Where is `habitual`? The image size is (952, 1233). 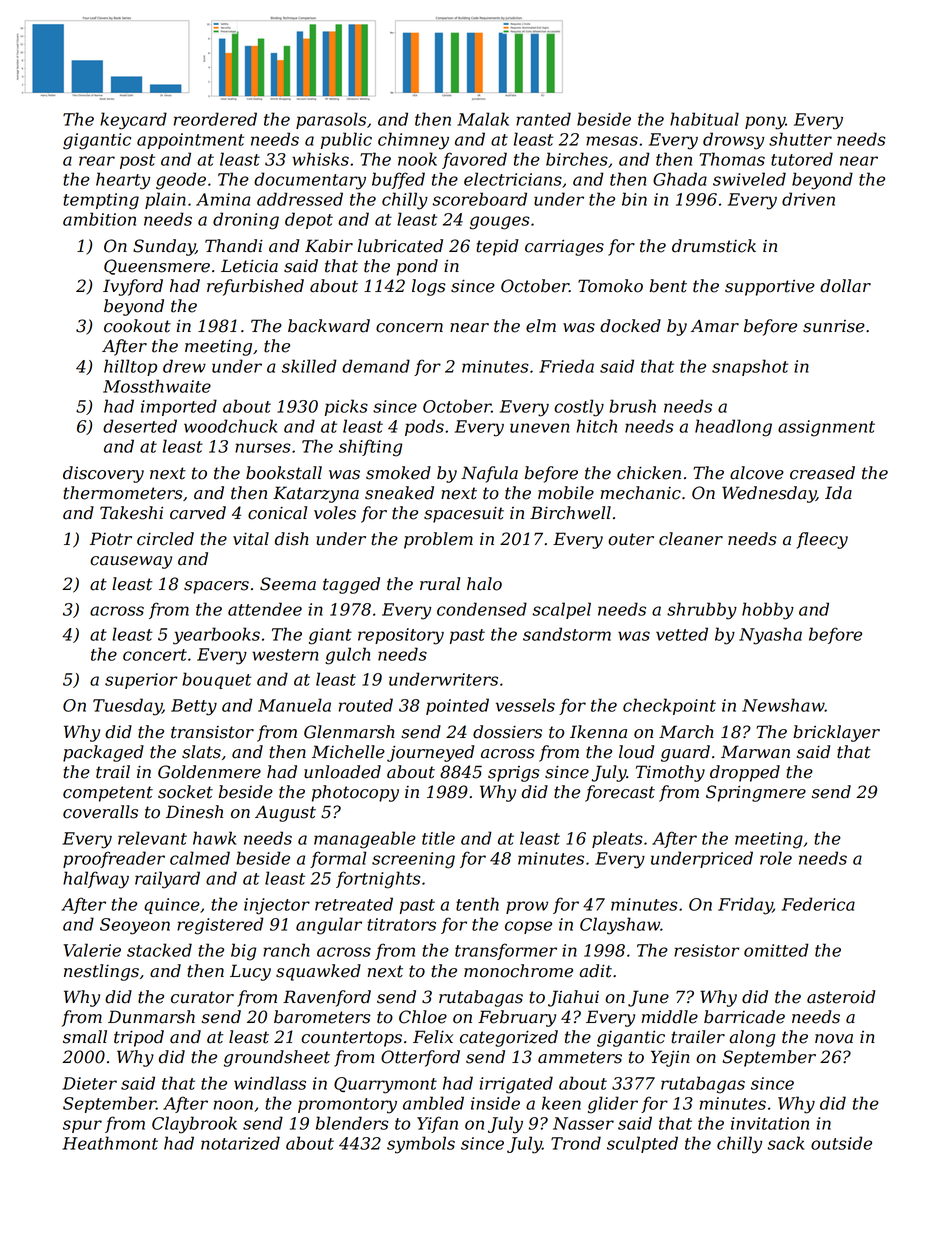 habitual is located at coordinates (704, 119).
